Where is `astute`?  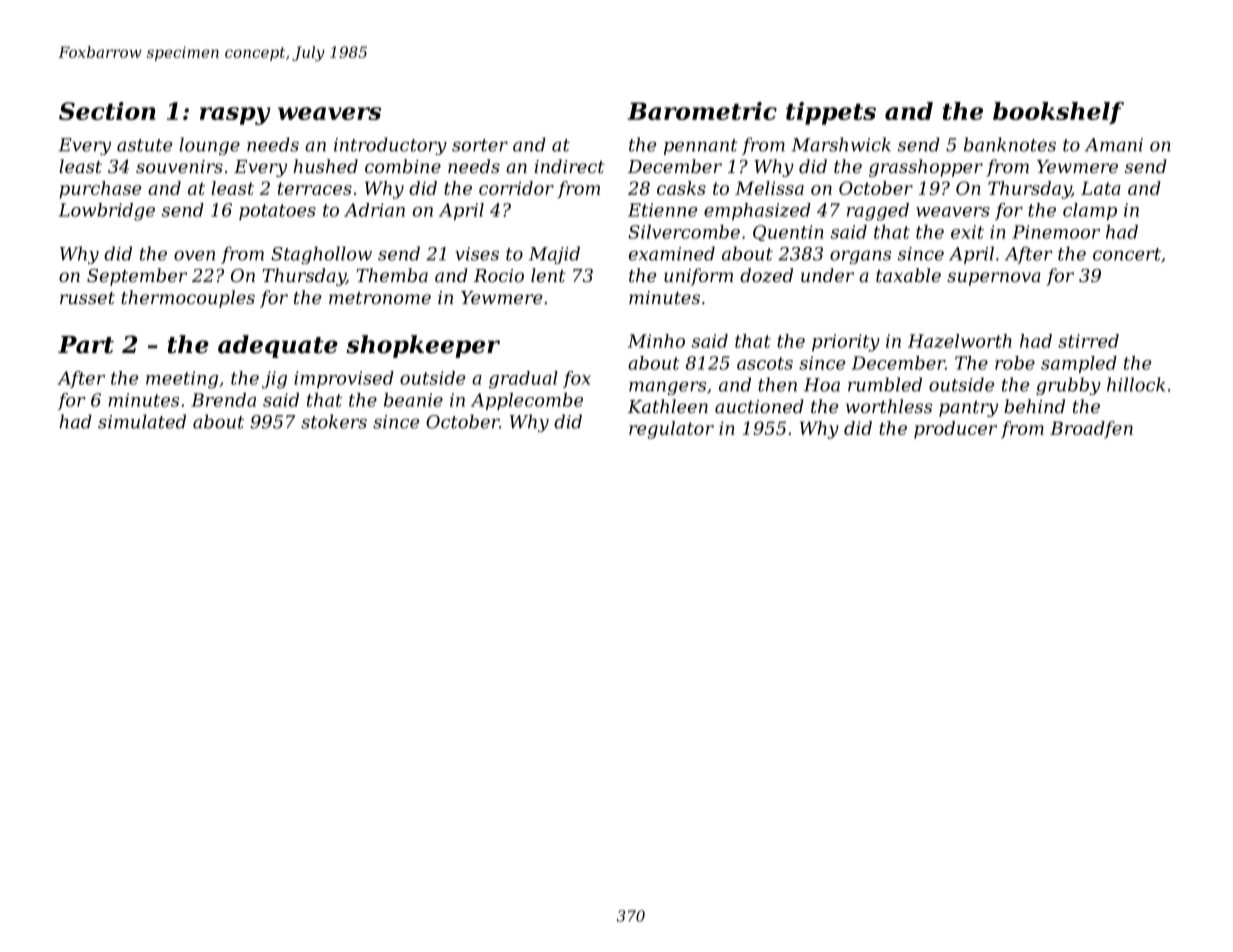 astute is located at coordinates (144, 145).
